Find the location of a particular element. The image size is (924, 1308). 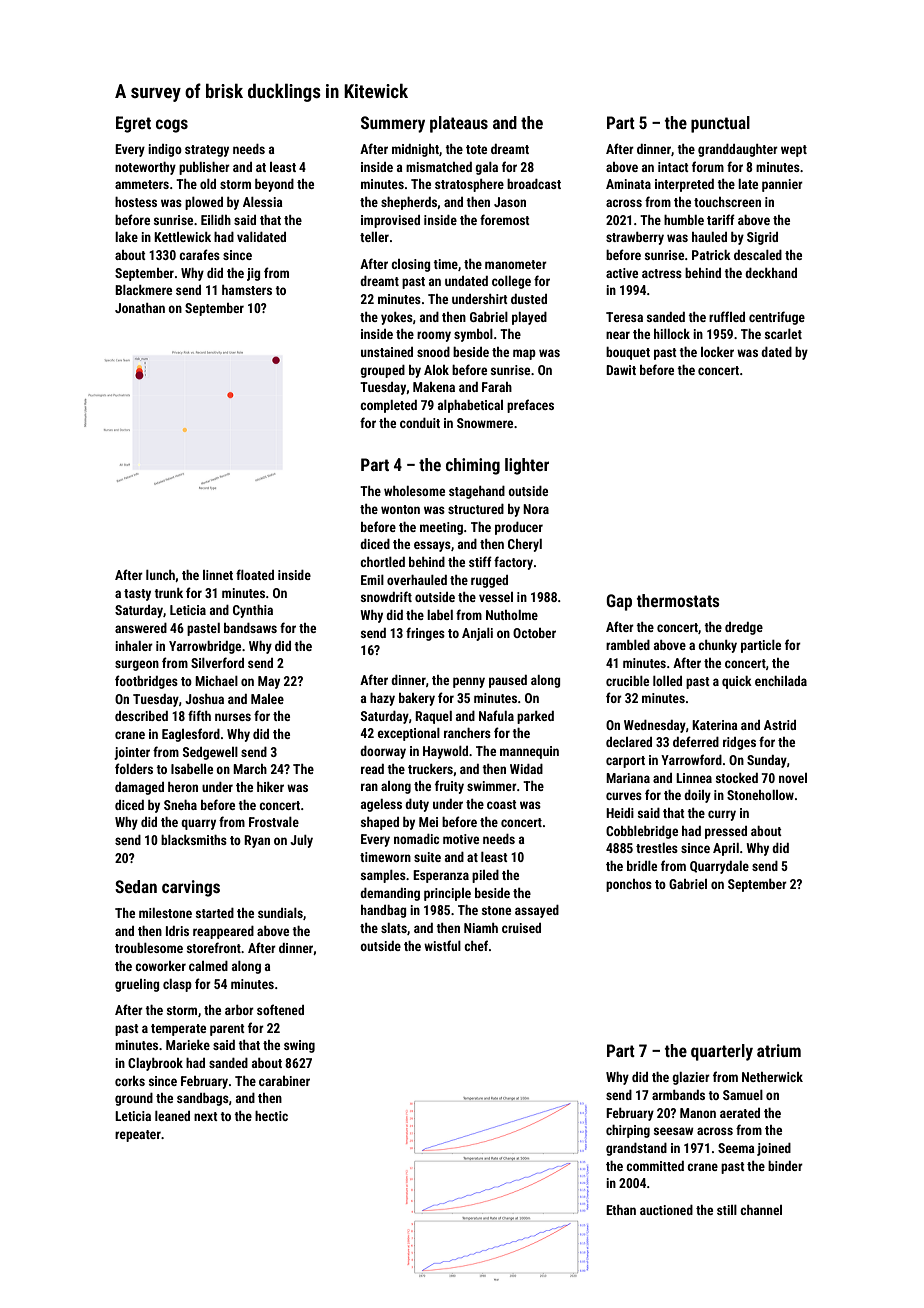

gala is located at coordinates (486, 168).
